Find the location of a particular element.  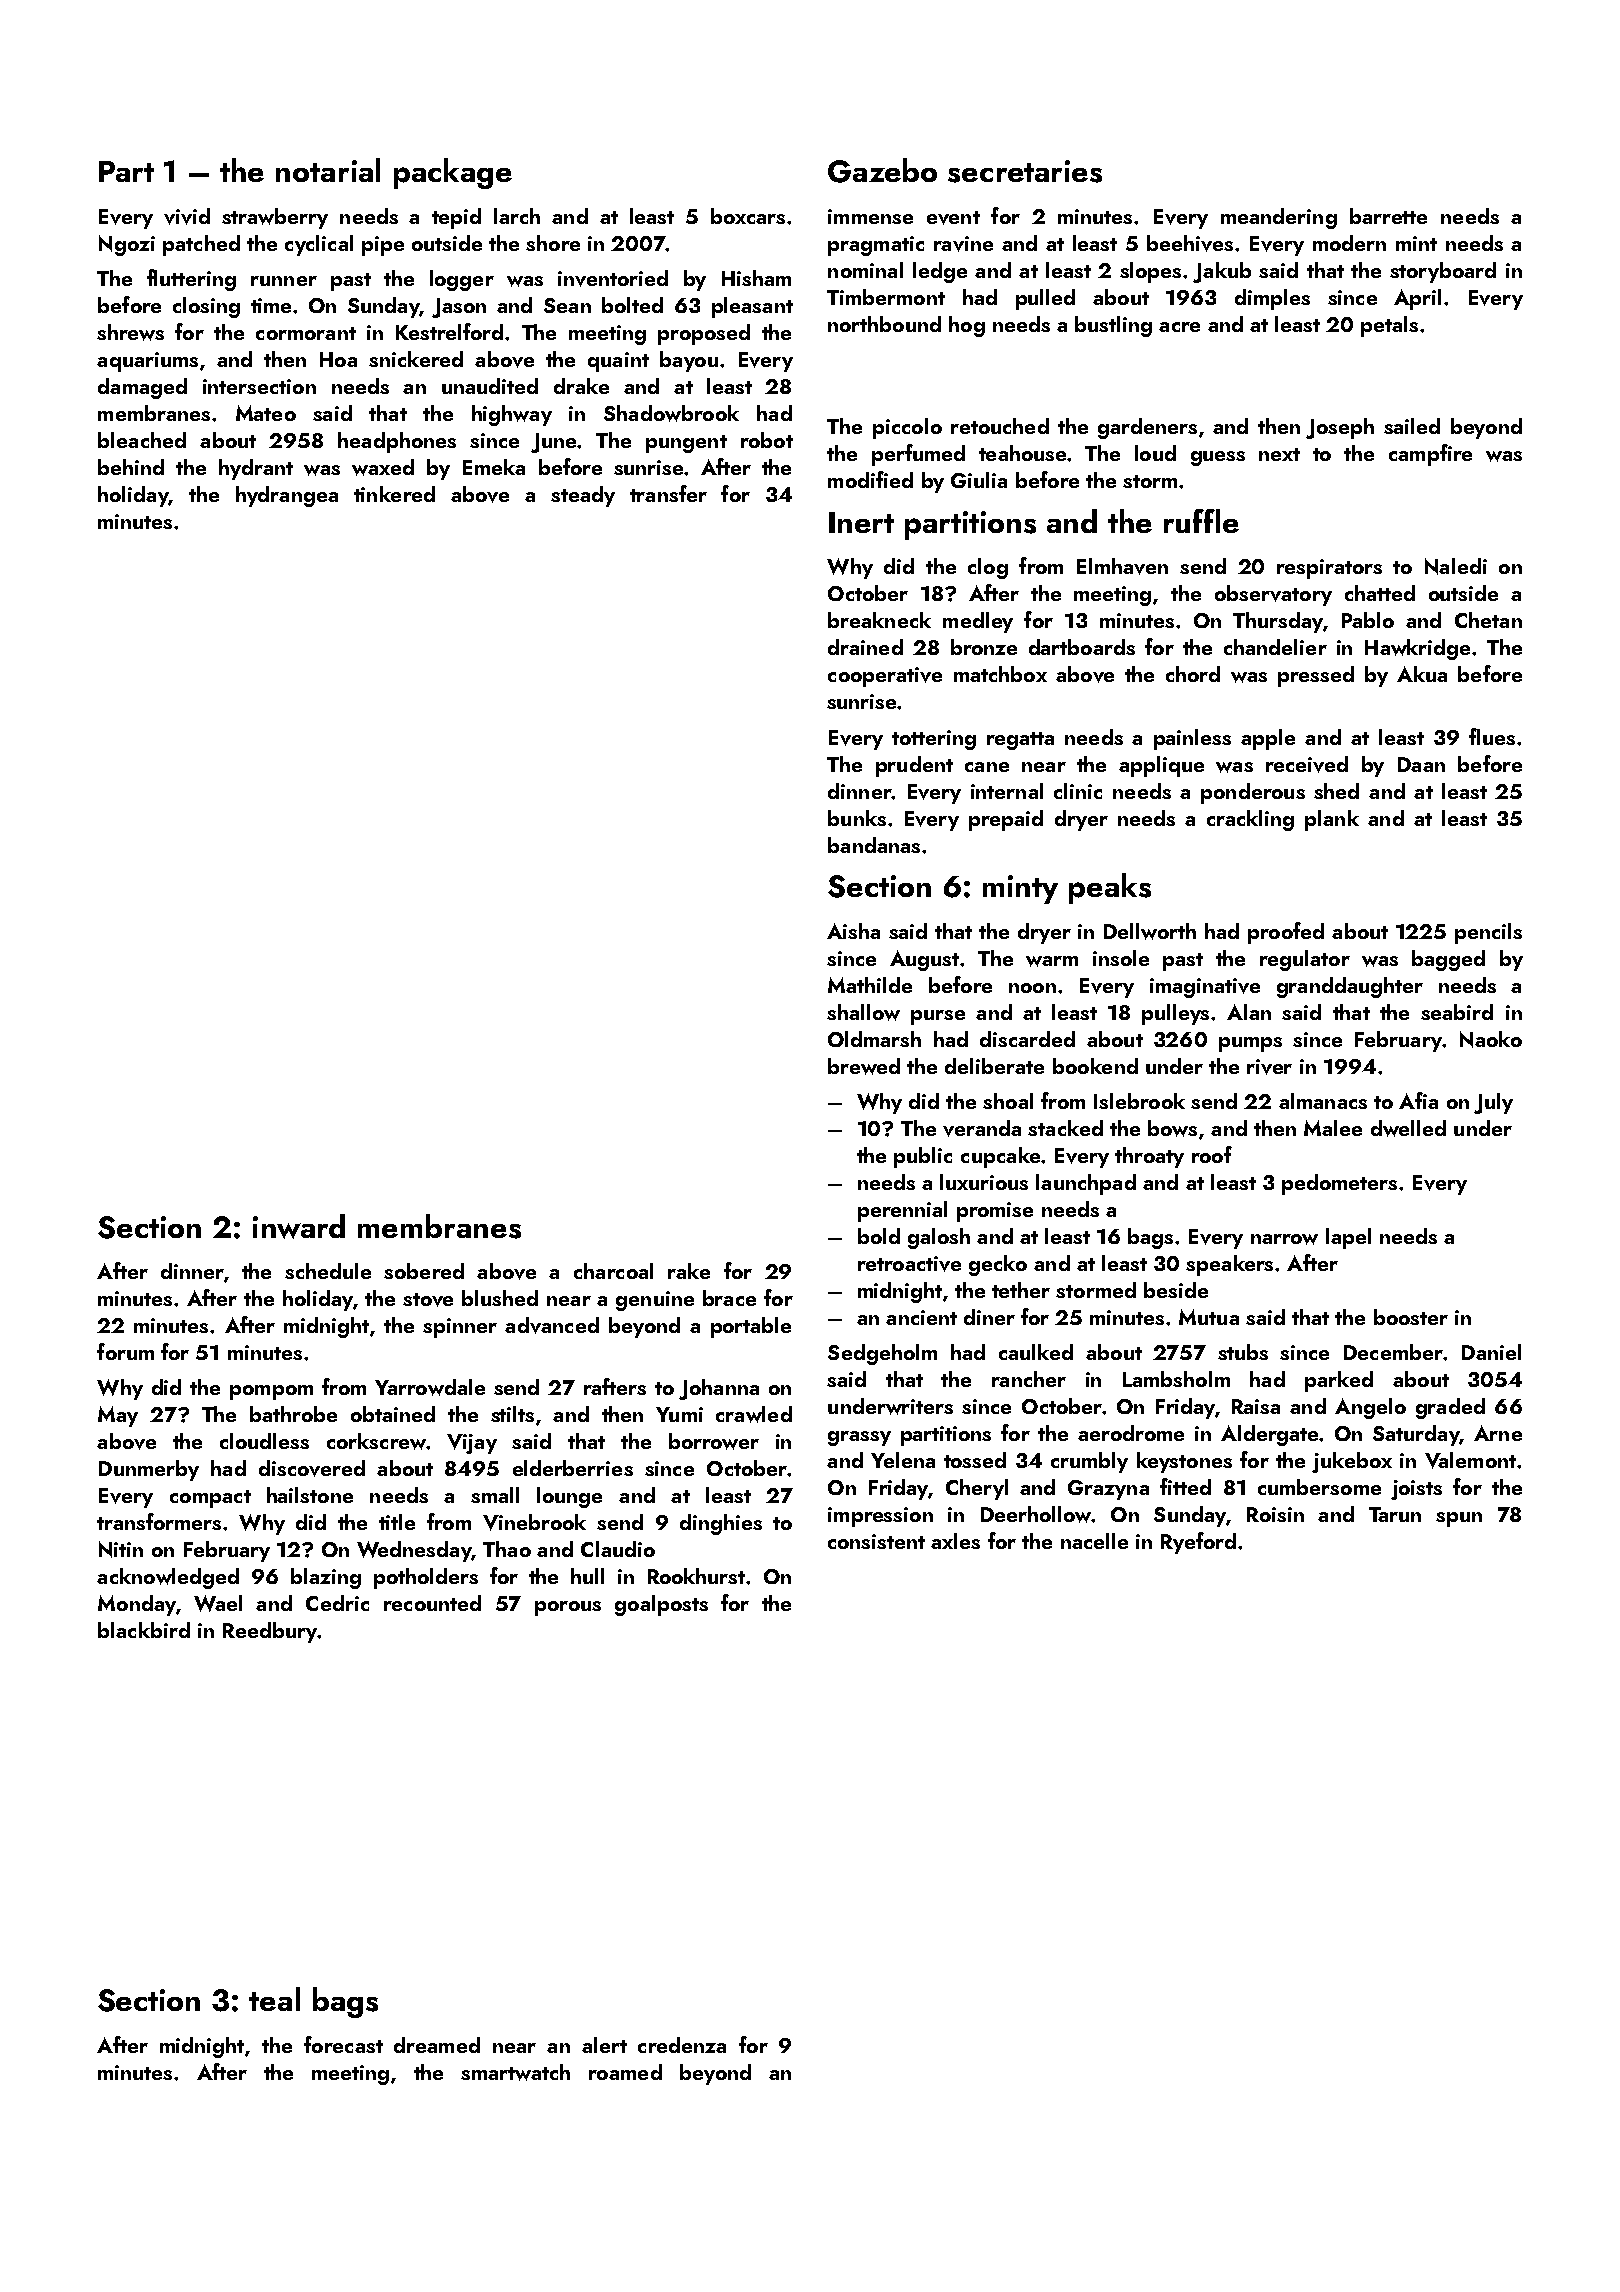

Inert is located at coordinates (861, 522).
